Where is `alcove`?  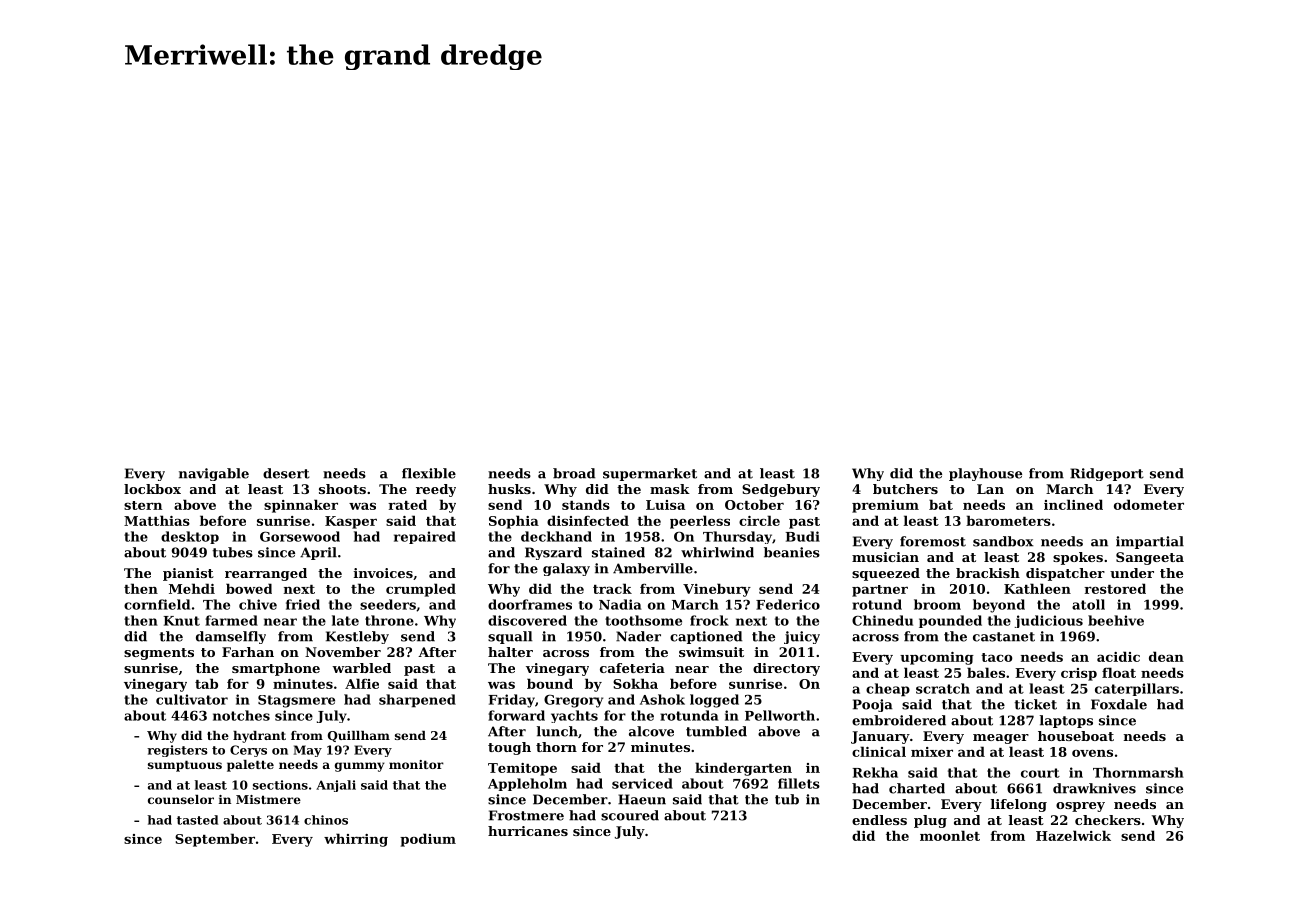
alcove is located at coordinates (651, 731).
